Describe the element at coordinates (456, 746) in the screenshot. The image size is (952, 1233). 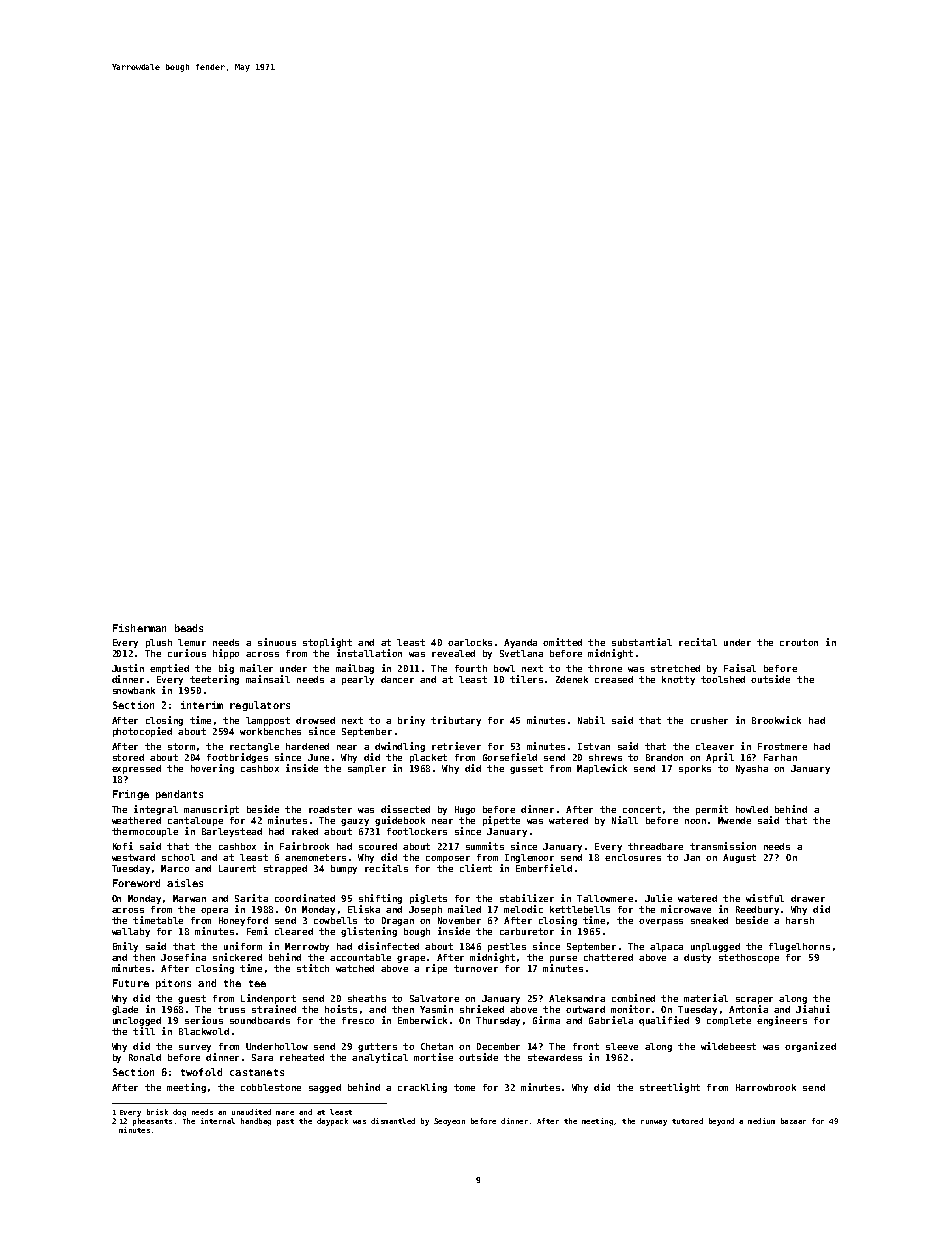
I see `retriever` at that location.
